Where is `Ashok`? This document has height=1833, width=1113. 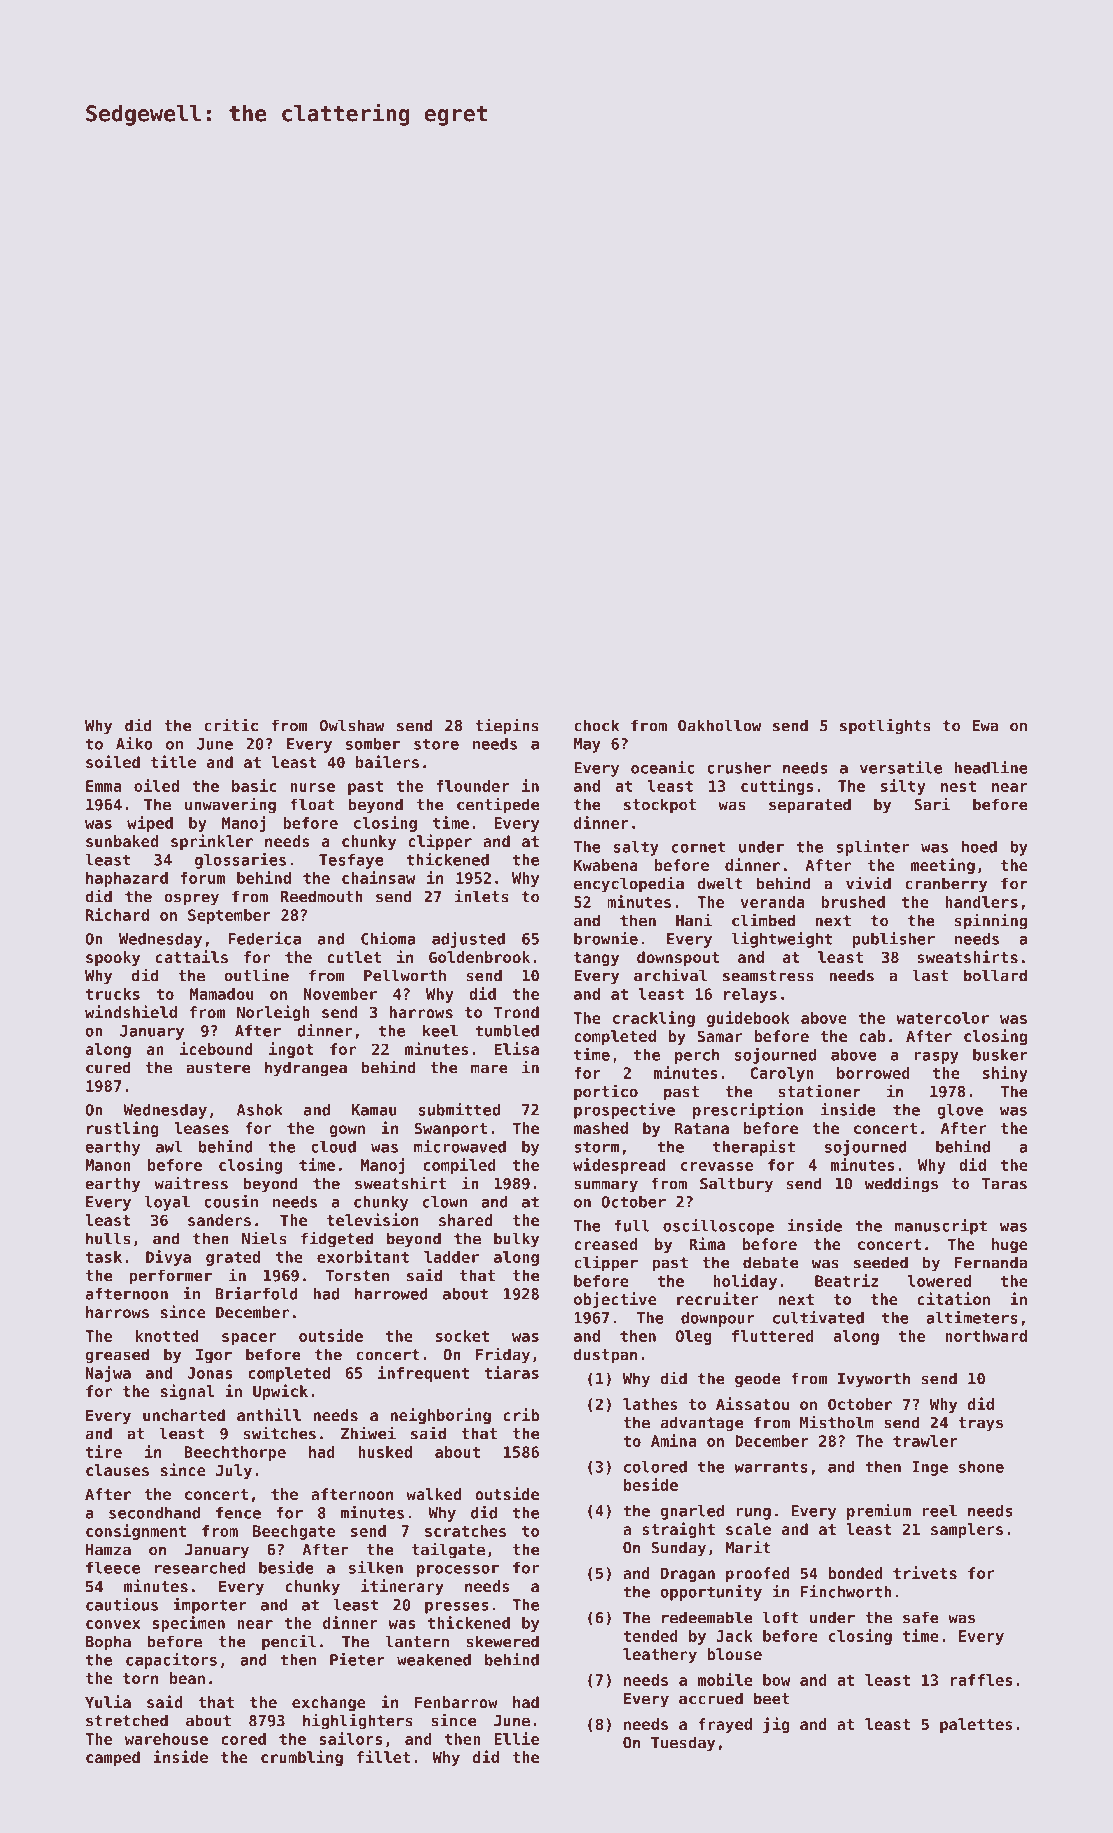 Ashok is located at coordinates (260, 1110).
